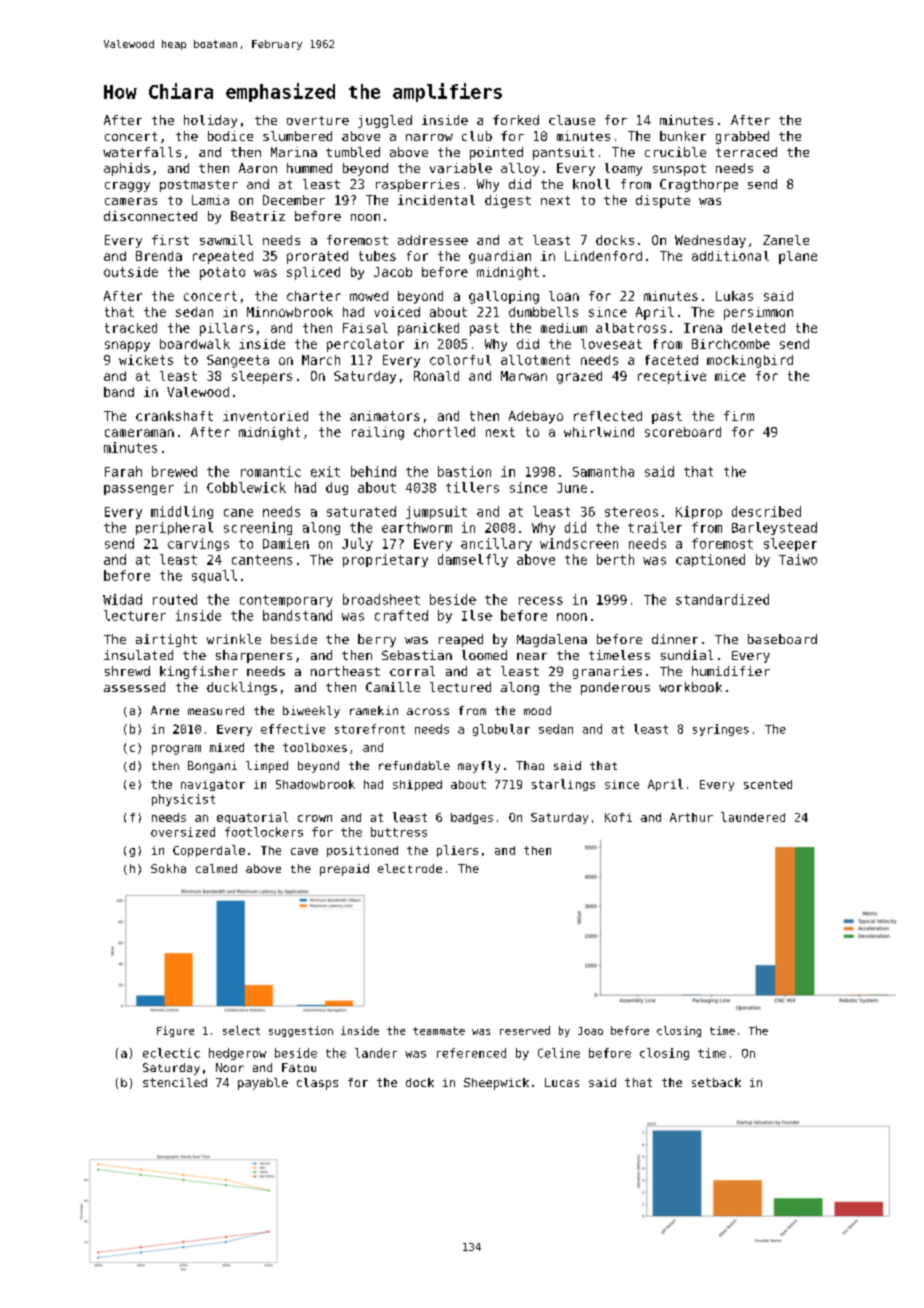  Describe the element at coordinates (131, 328) in the page. I see `tracked` at that location.
